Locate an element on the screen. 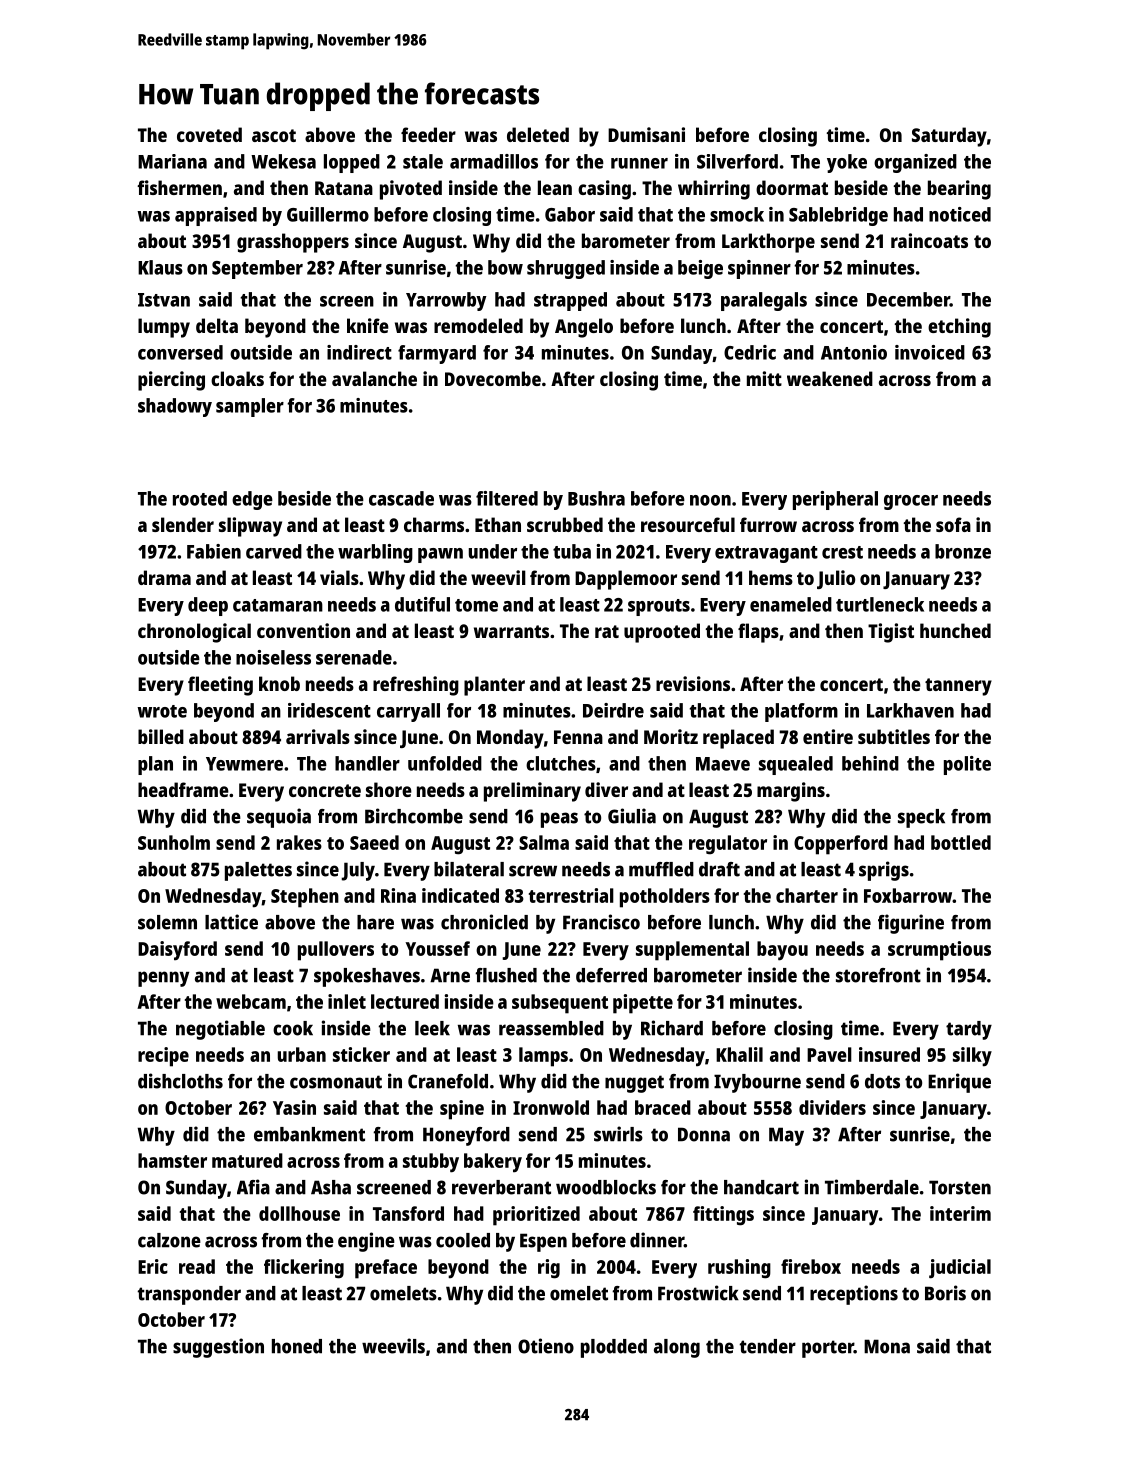 The width and height of the screenshot is (1129, 1462). polite is located at coordinates (967, 765).
